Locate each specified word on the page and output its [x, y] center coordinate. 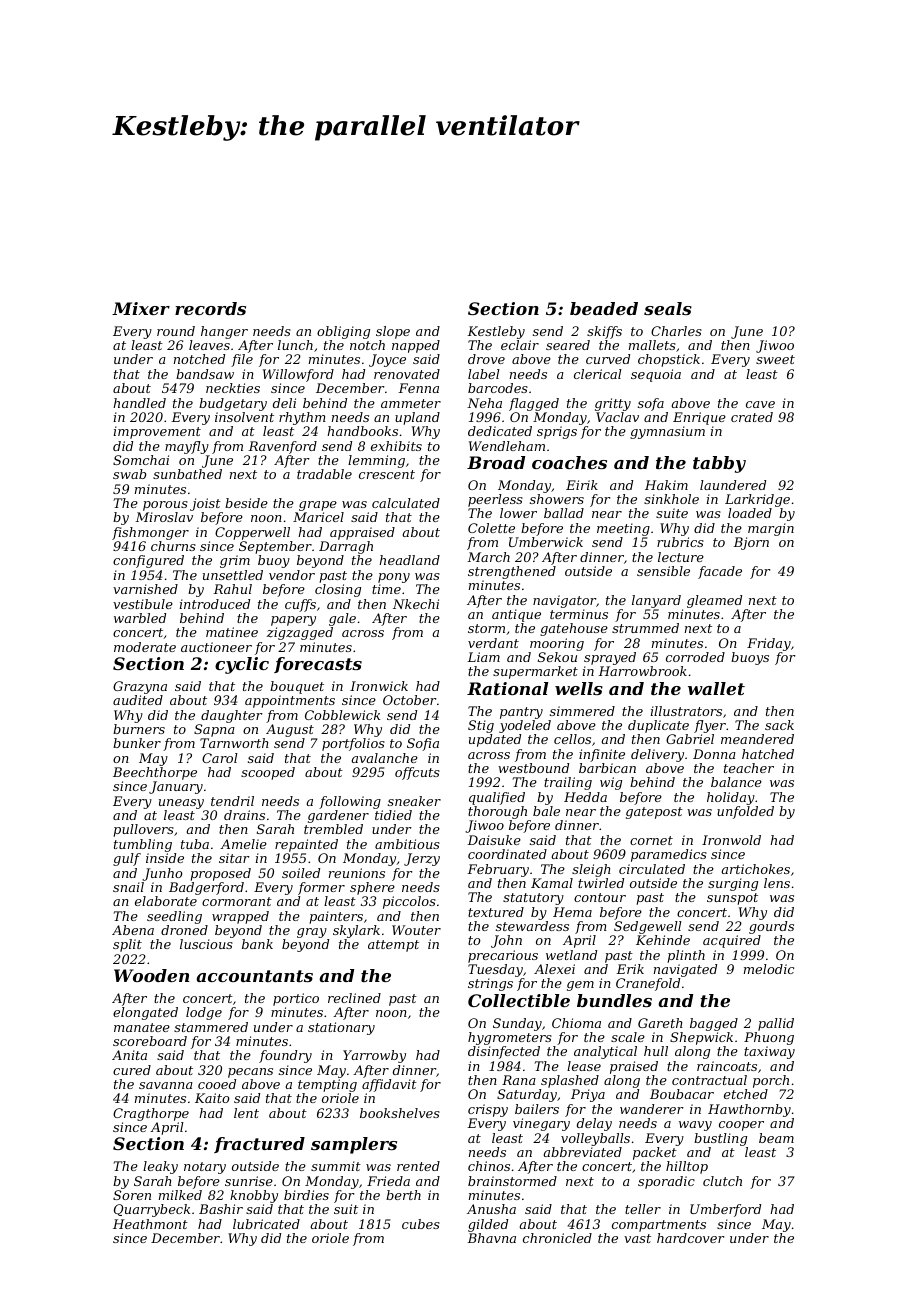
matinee [232, 632]
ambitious [407, 844]
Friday [769, 644]
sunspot [732, 899]
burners [139, 729]
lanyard [656, 601]
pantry [521, 713]
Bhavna [491, 1238]
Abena [133, 930]
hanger [224, 332]
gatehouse [574, 629]
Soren [132, 1195]
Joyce [387, 360]
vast [637, 1238]
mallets [652, 345]
